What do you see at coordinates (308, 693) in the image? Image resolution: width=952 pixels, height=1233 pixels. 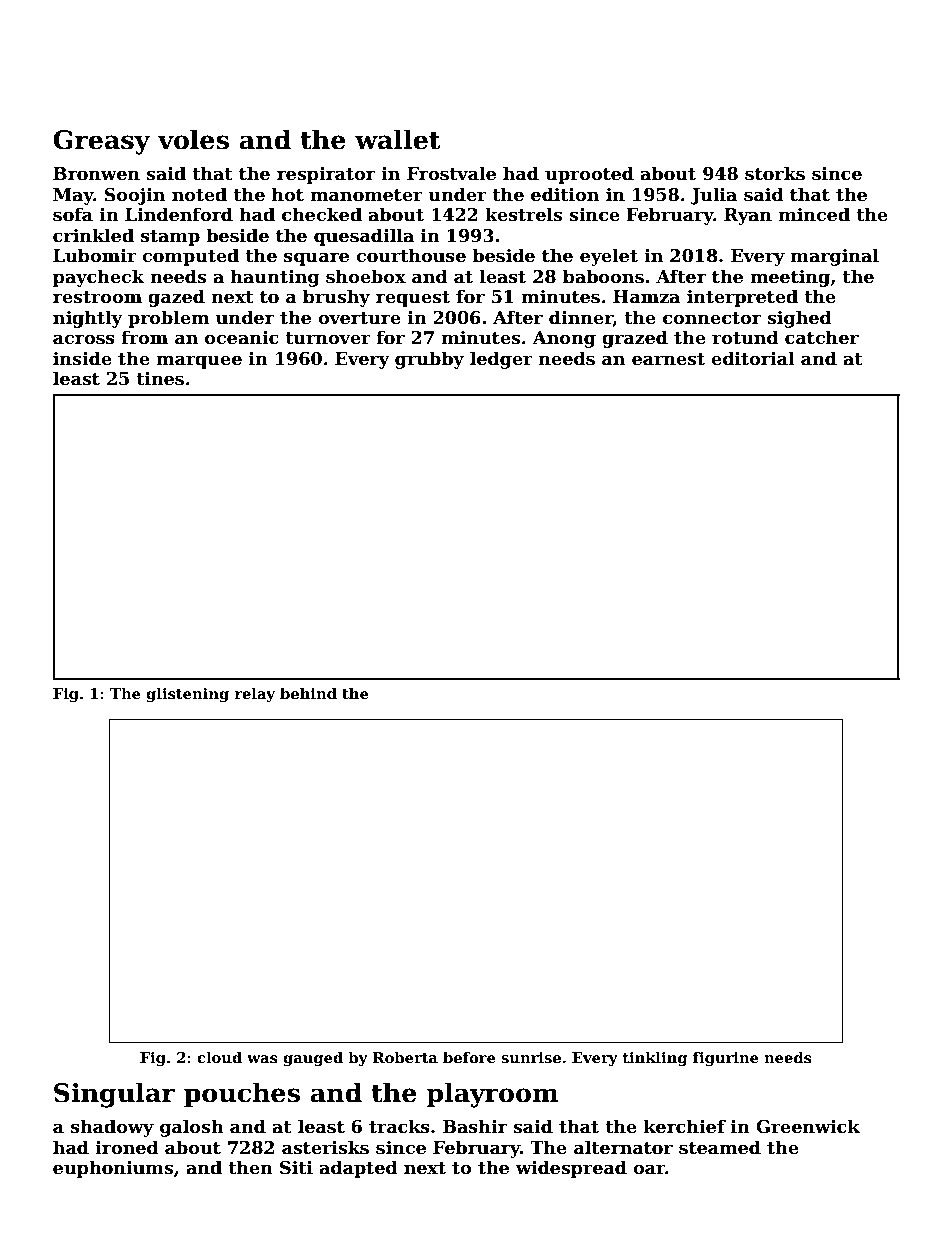 I see `behind` at bounding box center [308, 693].
